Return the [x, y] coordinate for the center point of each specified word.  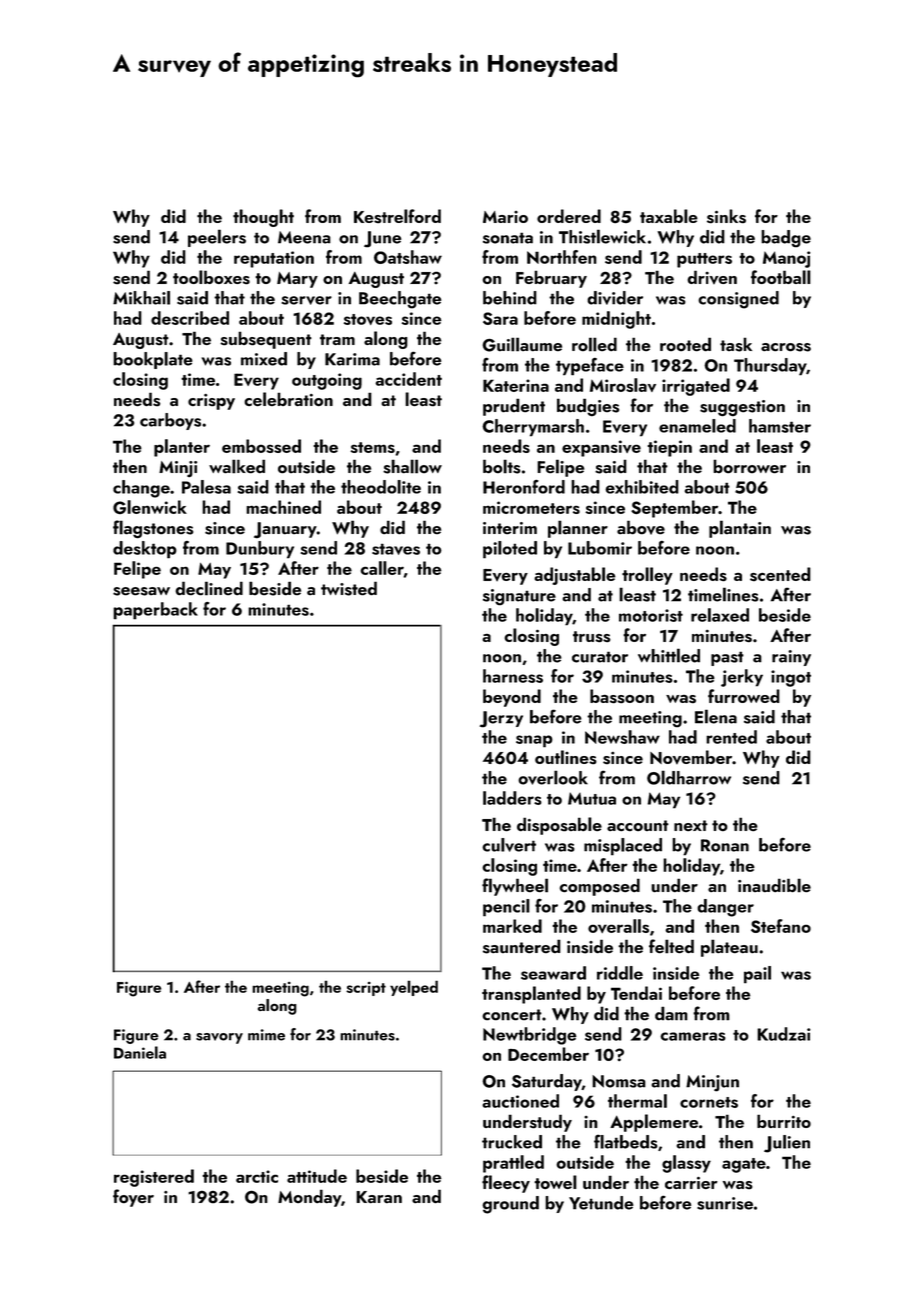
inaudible [774, 885]
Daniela [140, 1052]
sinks [726, 216]
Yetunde [601, 1203]
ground [510, 1205]
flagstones [153, 529]
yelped [414, 988]
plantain [740, 529]
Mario [505, 217]
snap [534, 741]
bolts [502, 466]
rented [731, 737]
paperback [155, 611]
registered [154, 1178]
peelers [217, 238]
